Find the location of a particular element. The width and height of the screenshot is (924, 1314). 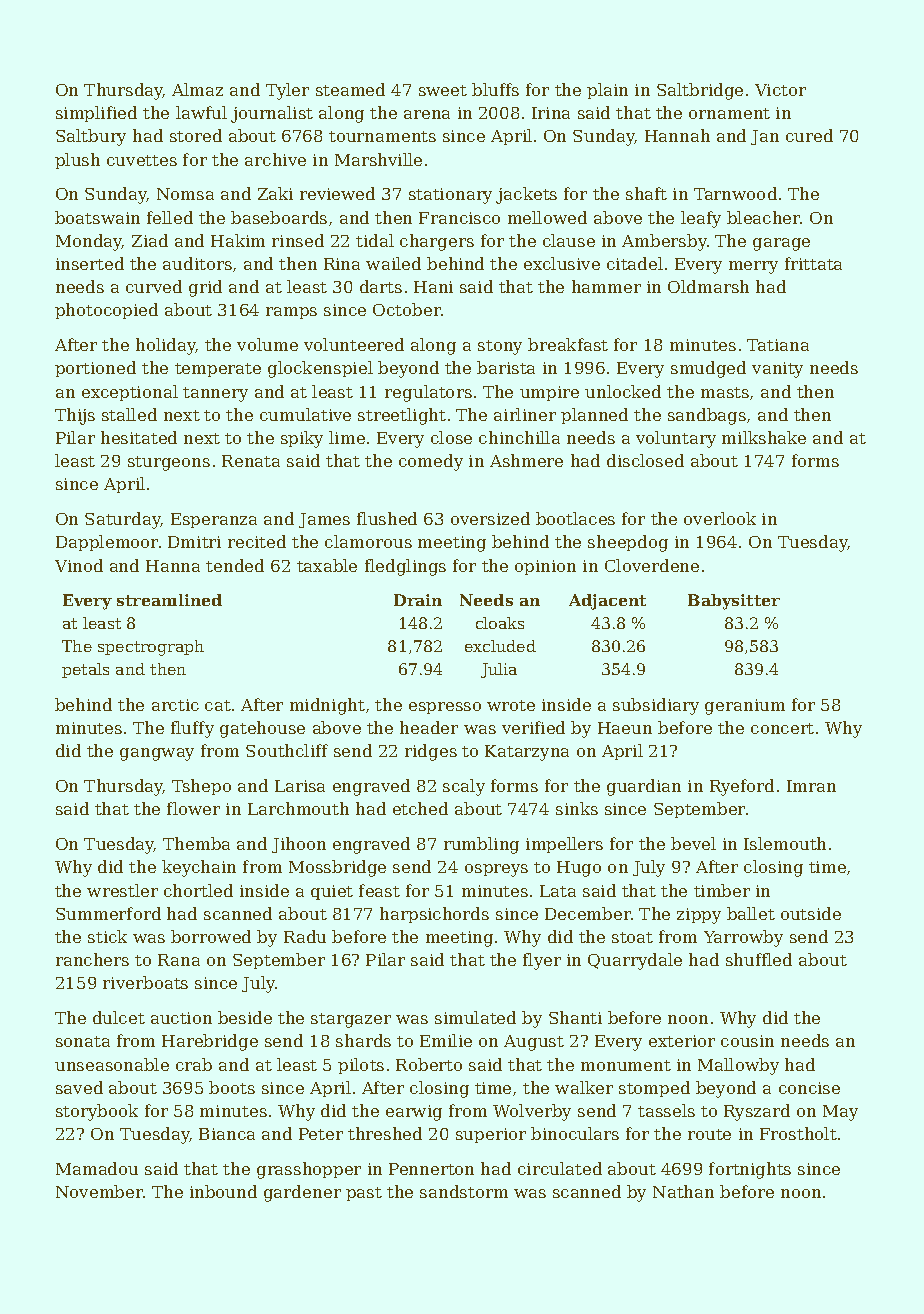

scaly is located at coordinates (464, 787).
